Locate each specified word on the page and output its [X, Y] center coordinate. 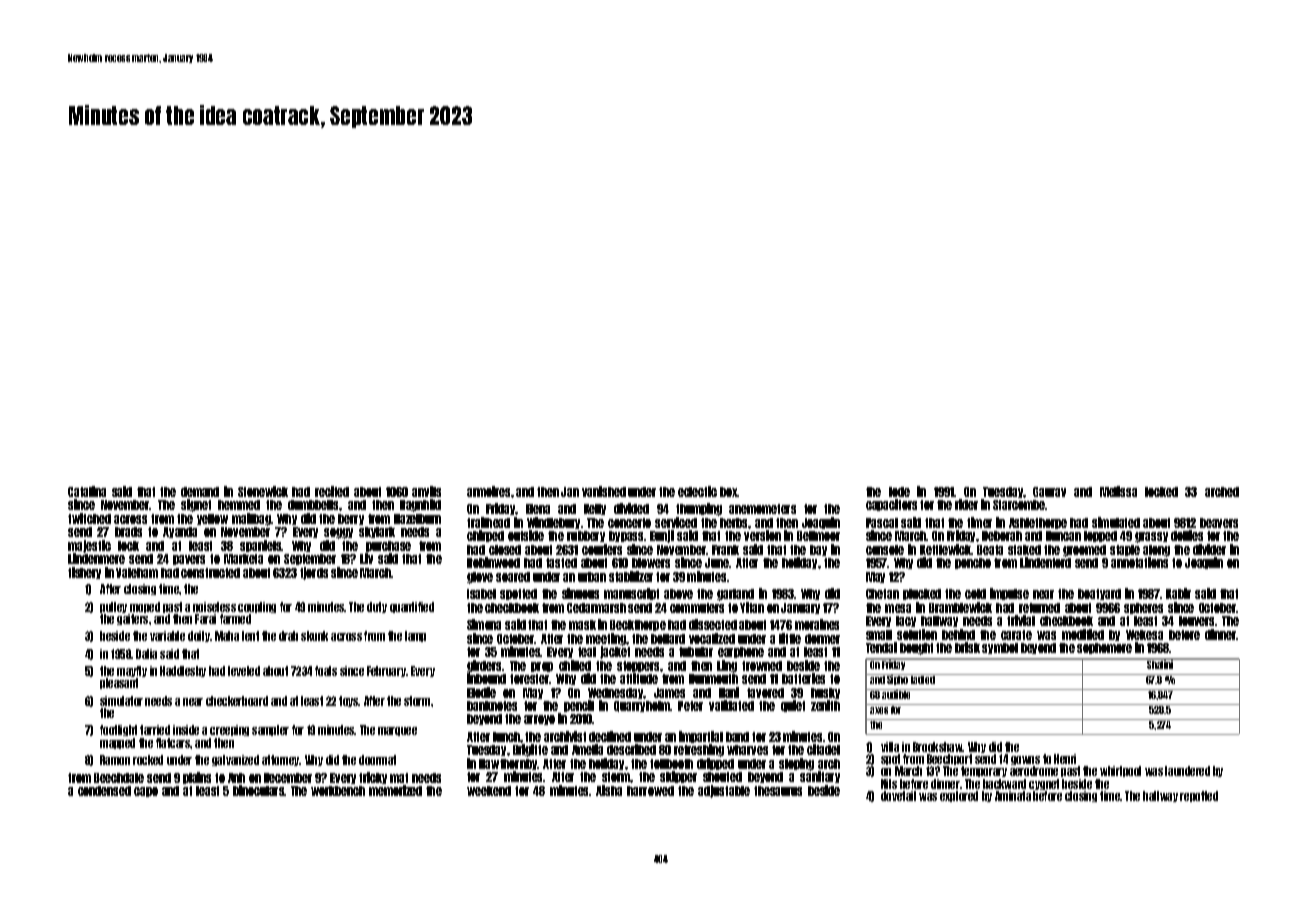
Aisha [609, 790]
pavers [189, 560]
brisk [967, 647]
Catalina [87, 491]
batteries [803, 678]
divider [1209, 549]
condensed [104, 791]
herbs [734, 523]
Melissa [1118, 491]
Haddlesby [183, 671]
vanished [604, 491]
